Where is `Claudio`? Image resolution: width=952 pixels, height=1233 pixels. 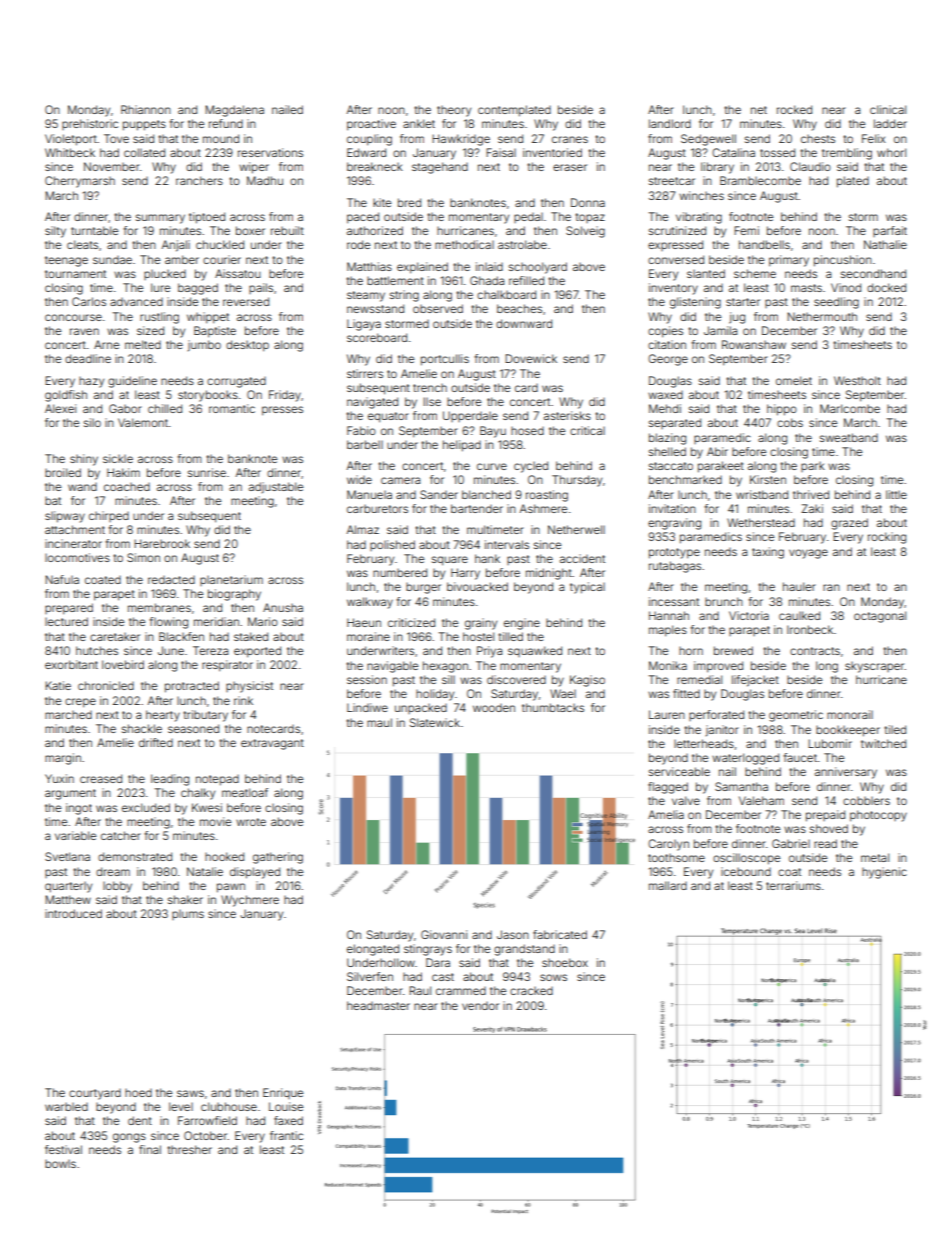 Claudio is located at coordinates (810, 166).
